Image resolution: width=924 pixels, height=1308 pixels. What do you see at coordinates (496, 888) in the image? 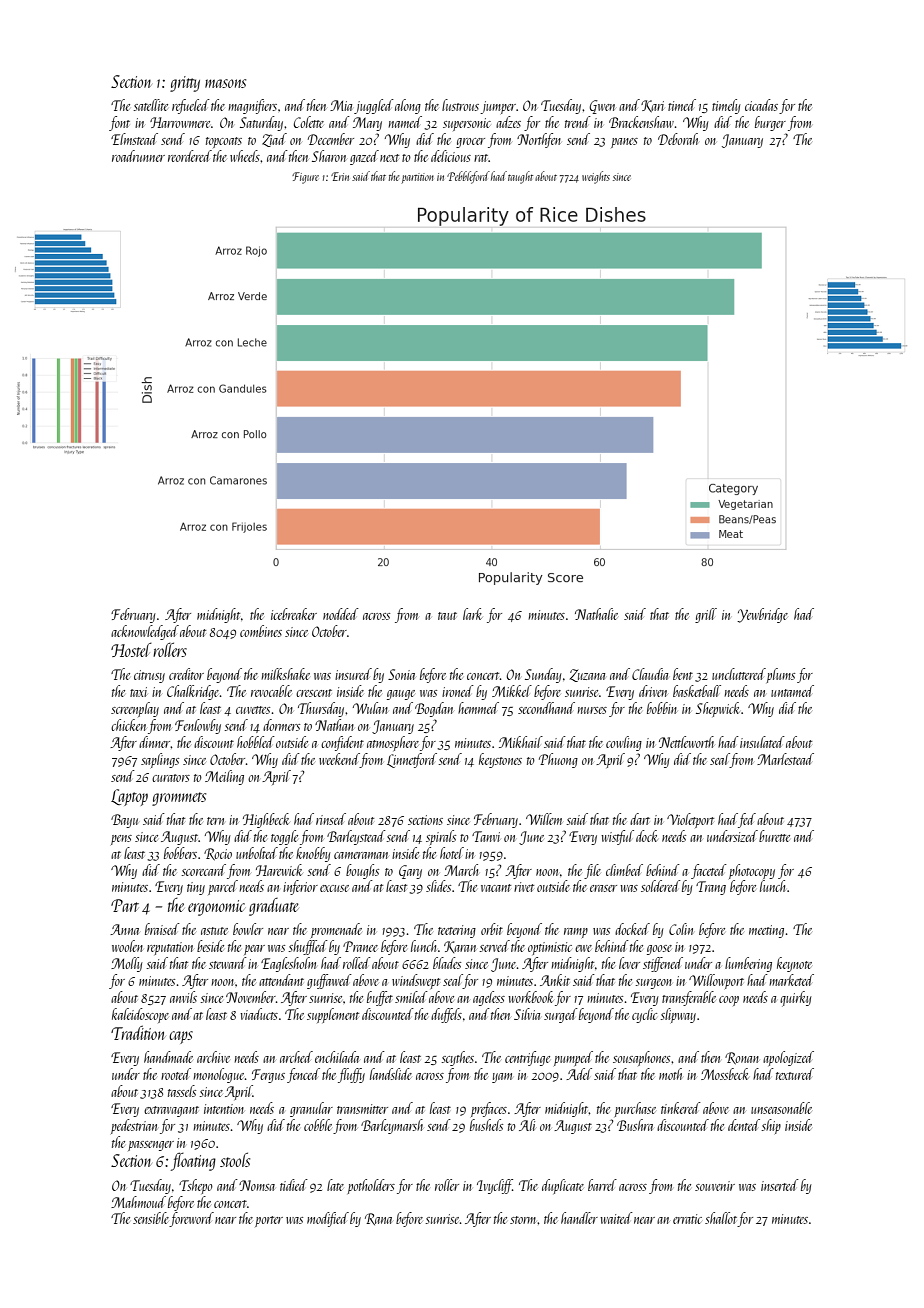
I see `vacant` at bounding box center [496, 888].
